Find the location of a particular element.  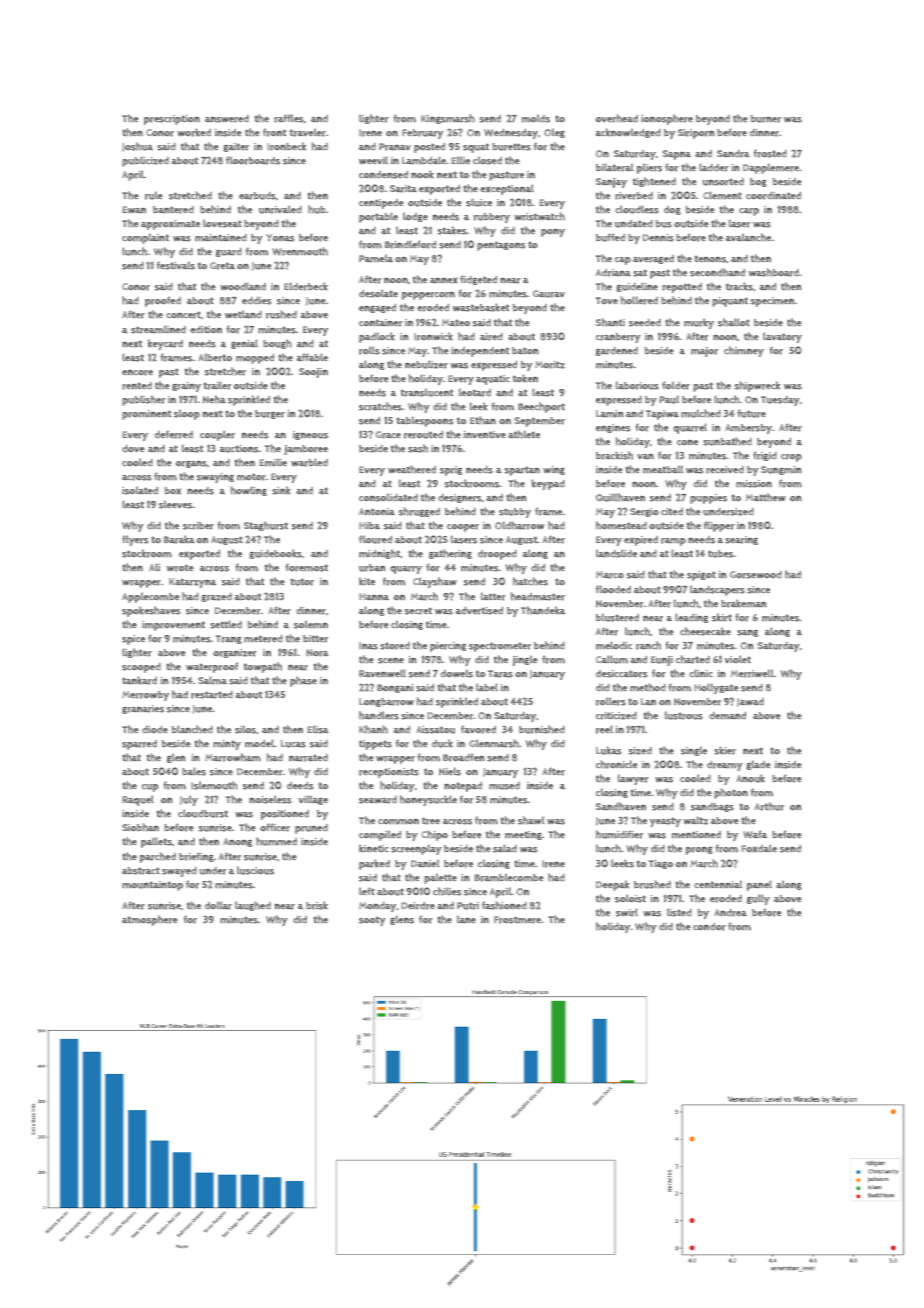

padlock is located at coordinates (377, 337).
